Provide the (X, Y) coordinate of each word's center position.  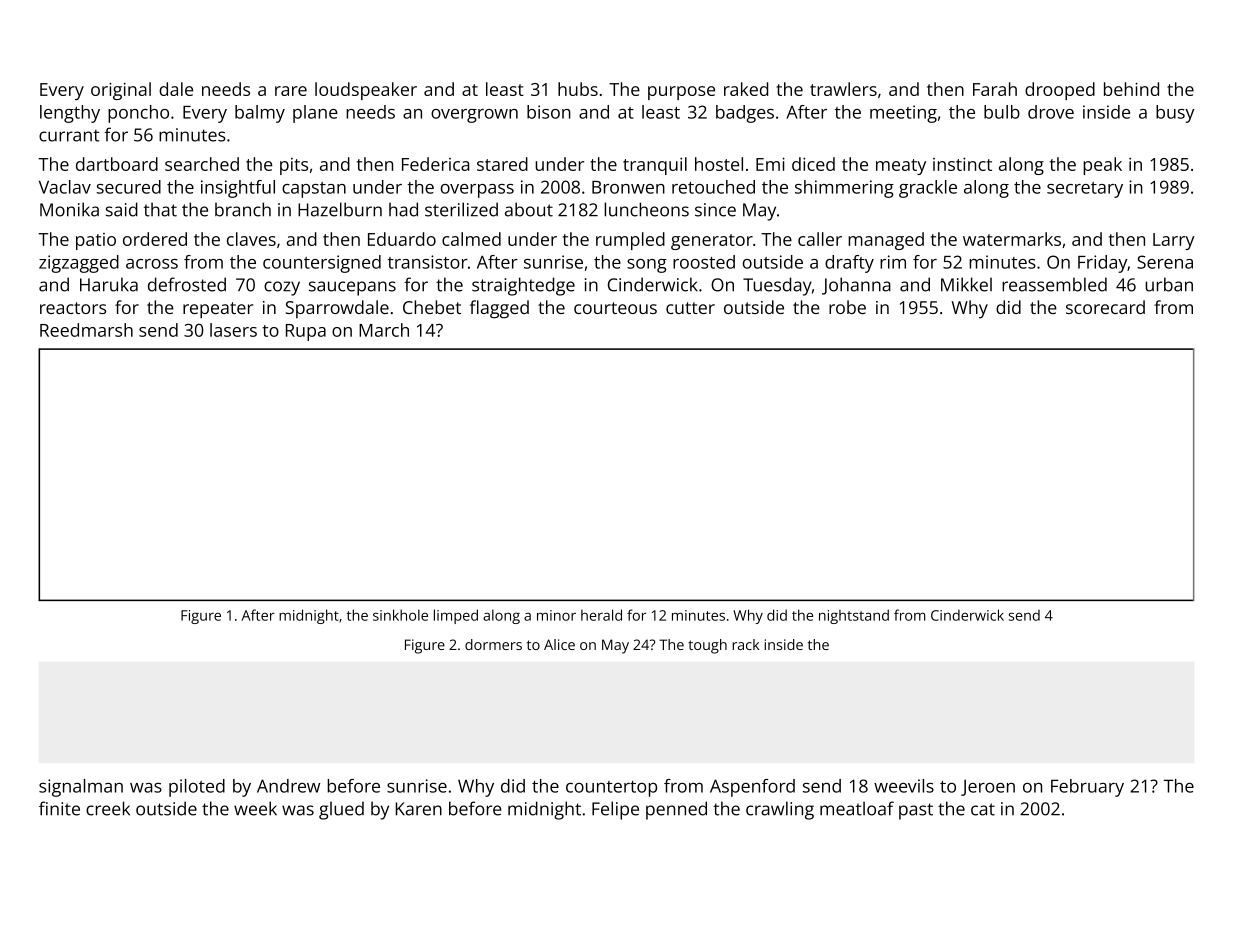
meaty (901, 167)
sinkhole (400, 615)
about (529, 209)
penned (676, 810)
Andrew (288, 786)
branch (243, 209)
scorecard (1105, 307)
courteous (615, 308)
